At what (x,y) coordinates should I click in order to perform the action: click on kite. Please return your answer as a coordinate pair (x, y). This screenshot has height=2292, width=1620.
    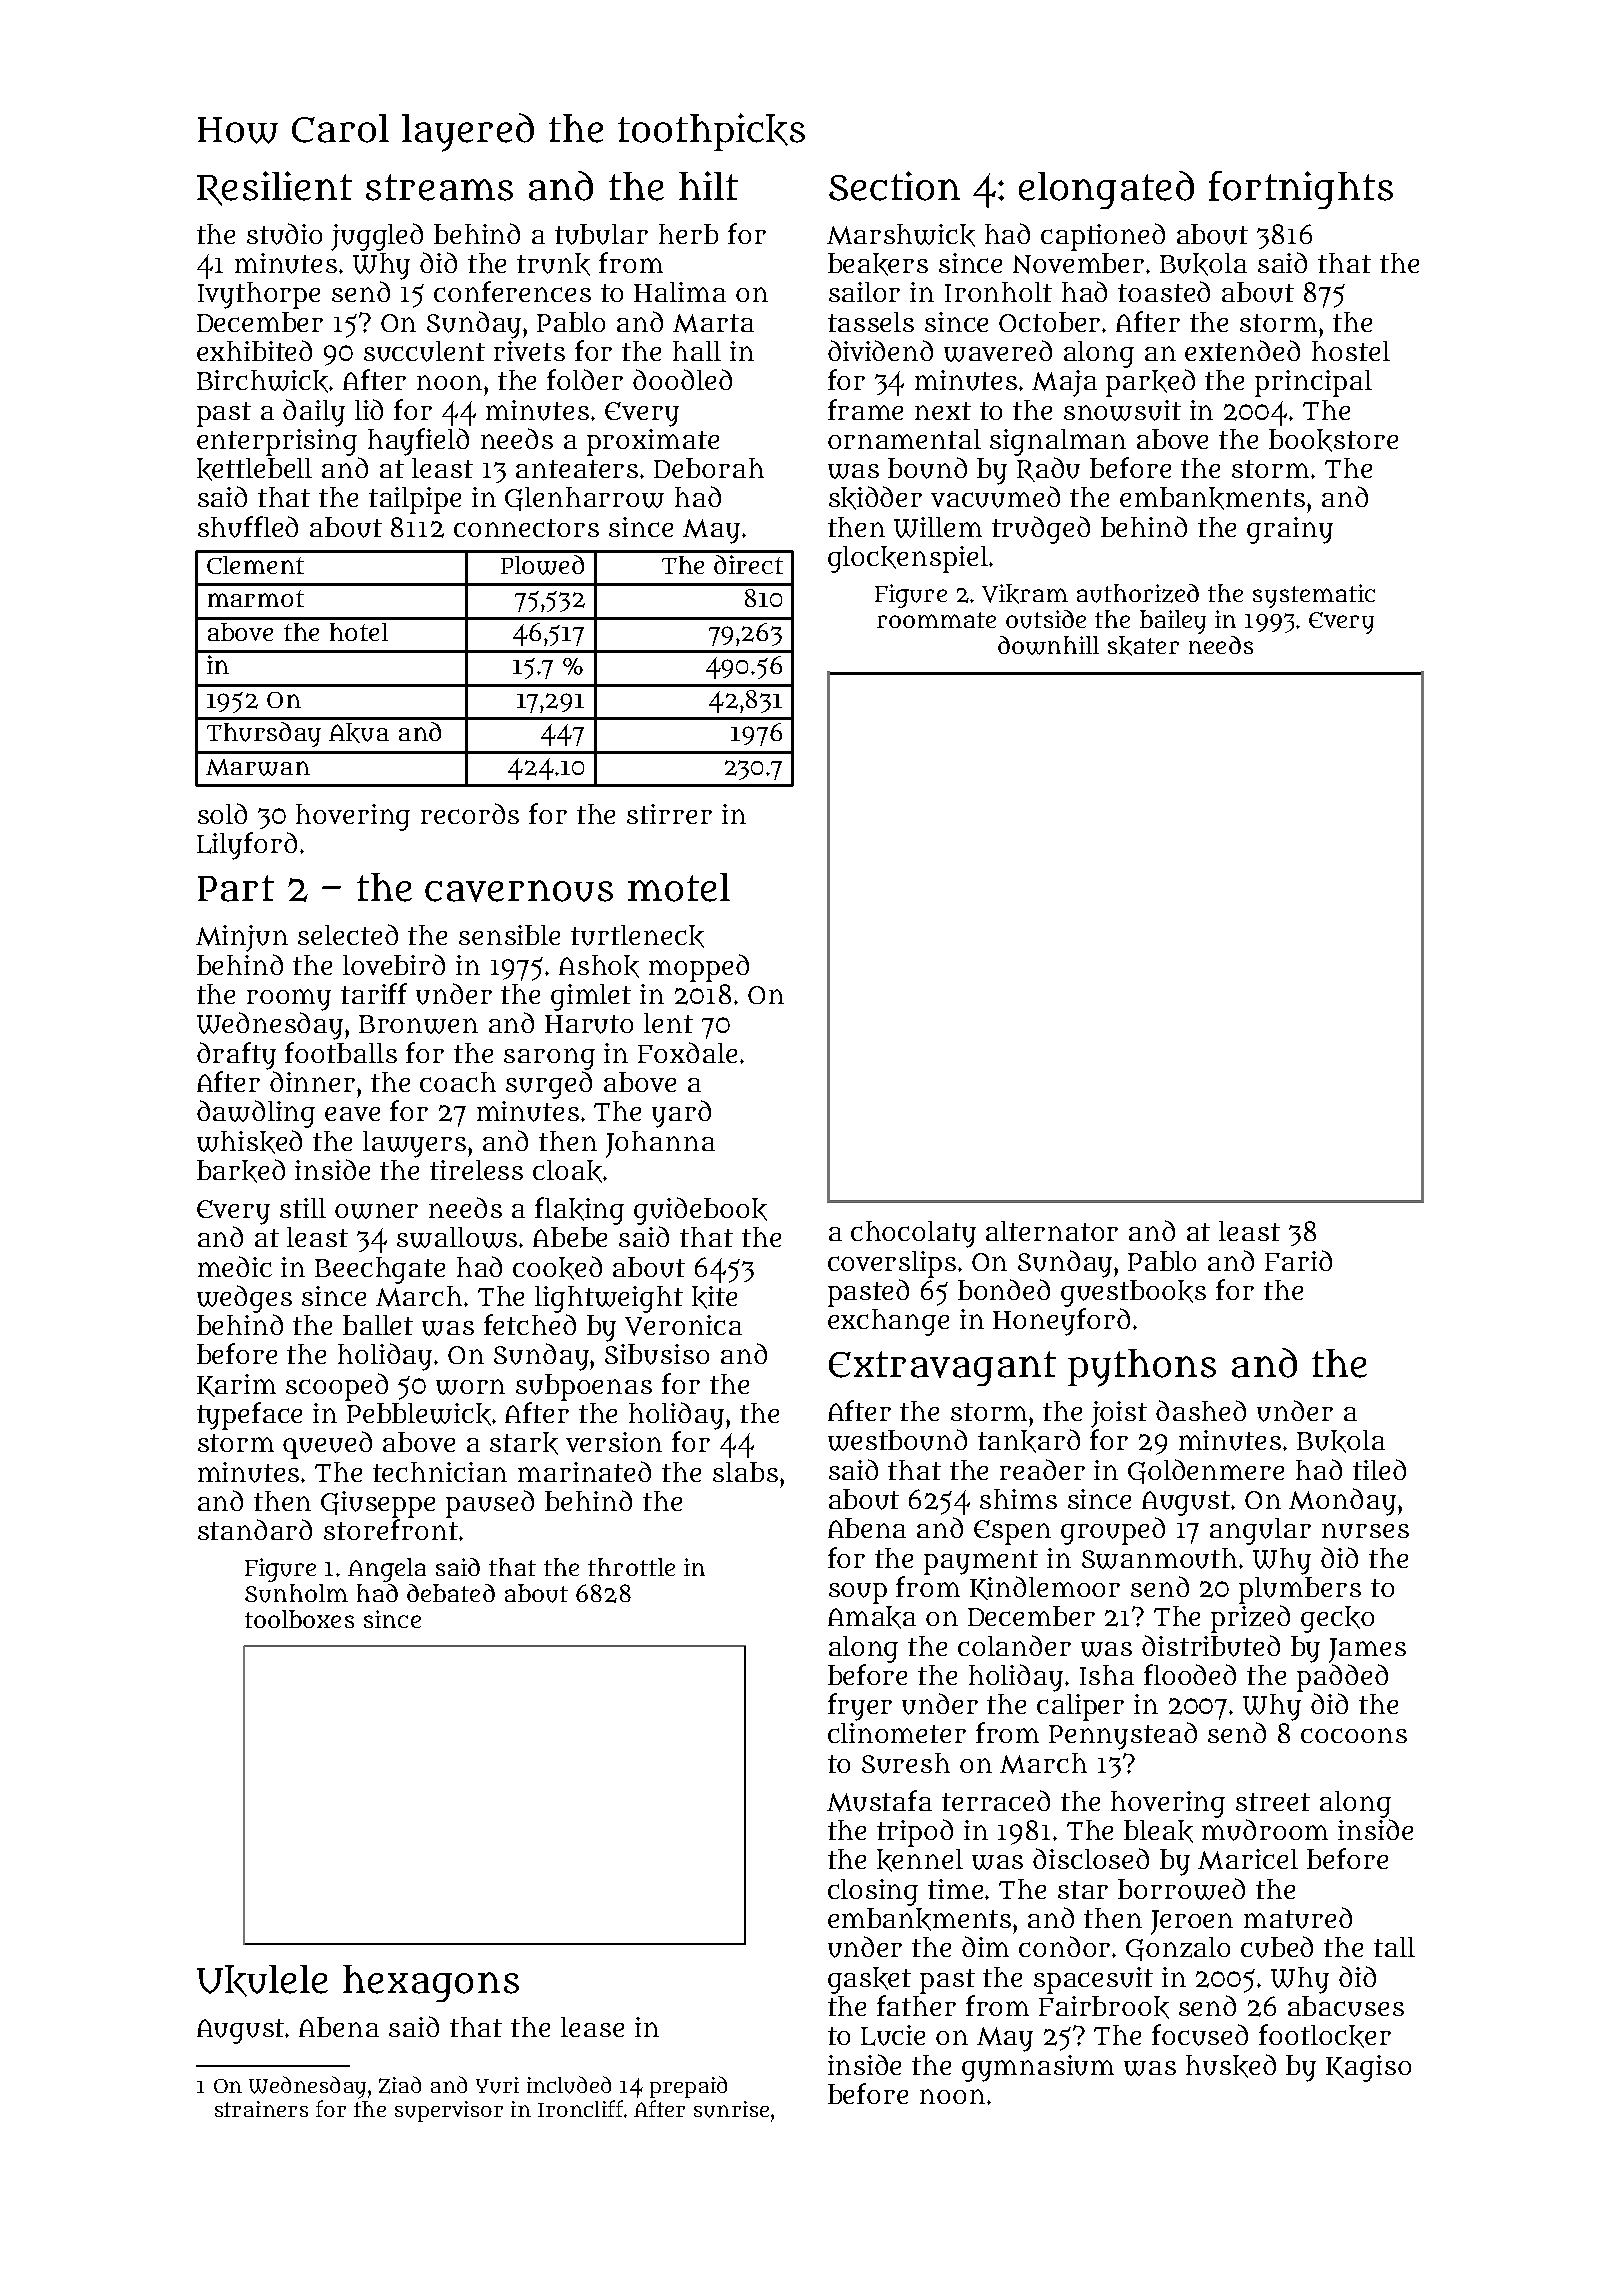
    Looking at the image, I should click on (714, 1297).
